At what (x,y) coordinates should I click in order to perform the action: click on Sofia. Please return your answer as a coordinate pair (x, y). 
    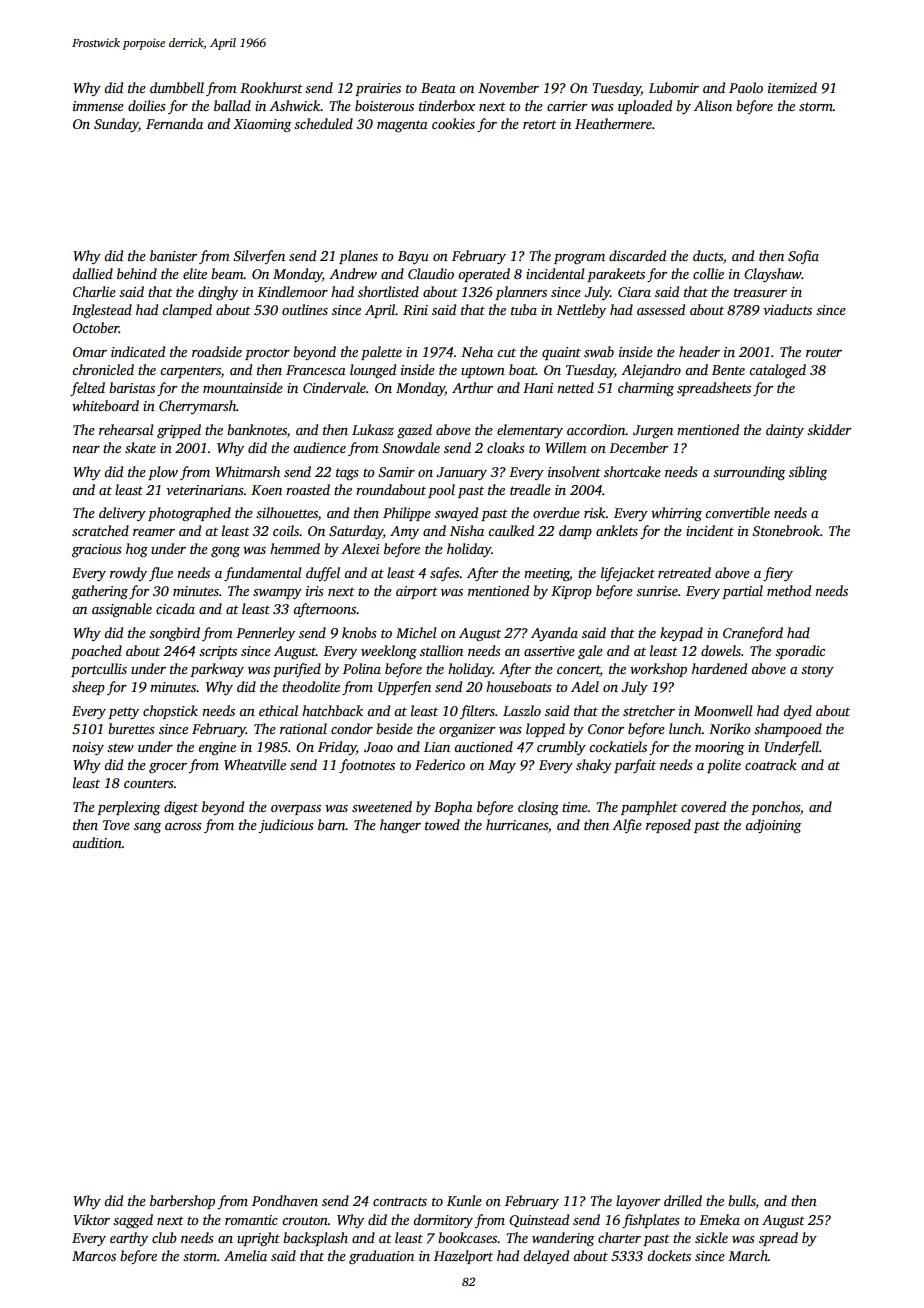
    Looking at the image, I should click on (803, 257).
